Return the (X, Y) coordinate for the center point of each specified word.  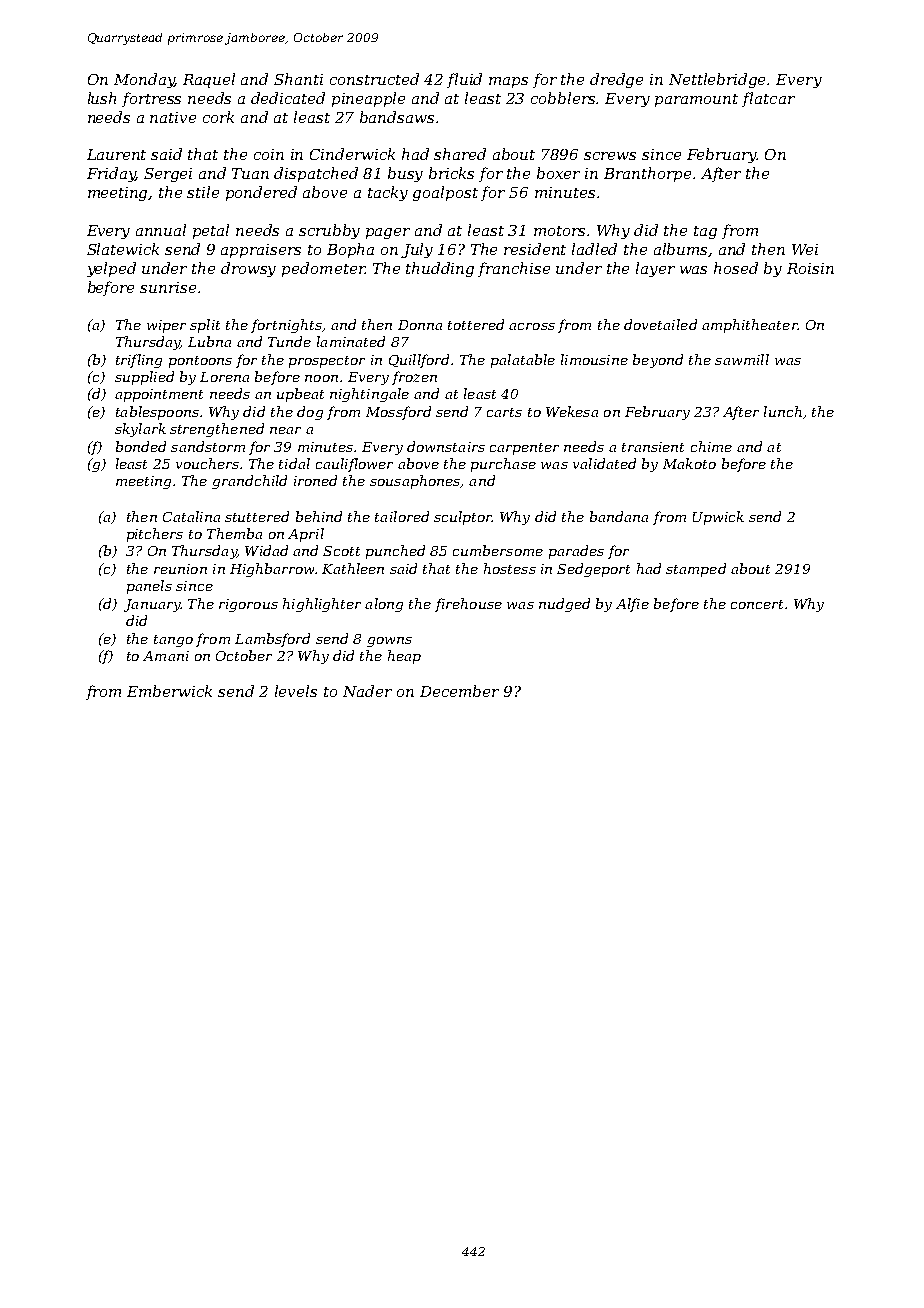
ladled (594, 249)
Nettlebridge (718, 80)
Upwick (718, 518)
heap (404, 657)
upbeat (300, 395)
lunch (783, 411)
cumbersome (498, 550)
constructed (374, 79)
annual (161, 230)
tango (173, 641)
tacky (388, 193)
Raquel (209, 80)
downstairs (446, 446)
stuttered (257, 516)
